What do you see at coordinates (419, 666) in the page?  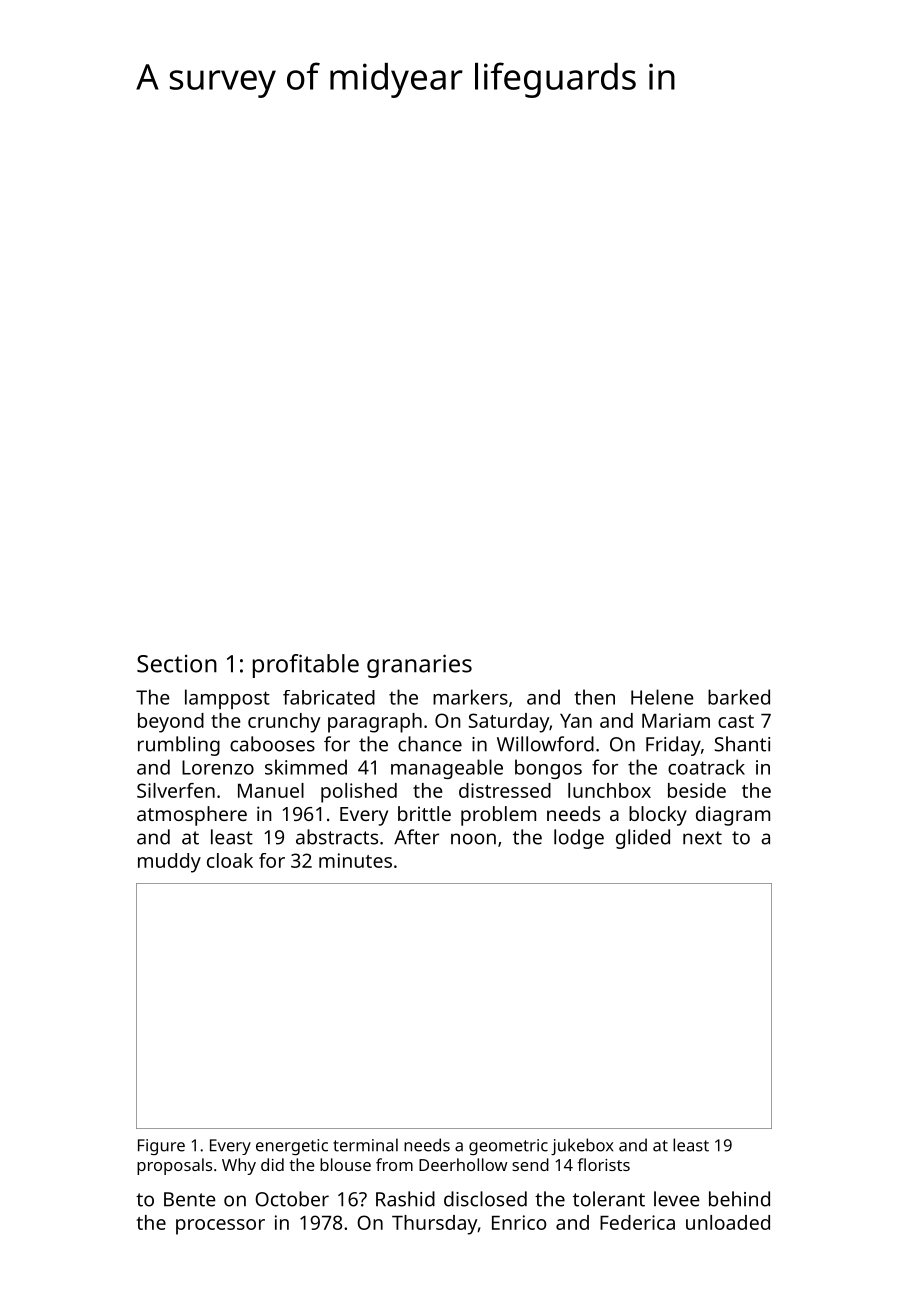 I see `granaries` at bounding box center [419, 666].
